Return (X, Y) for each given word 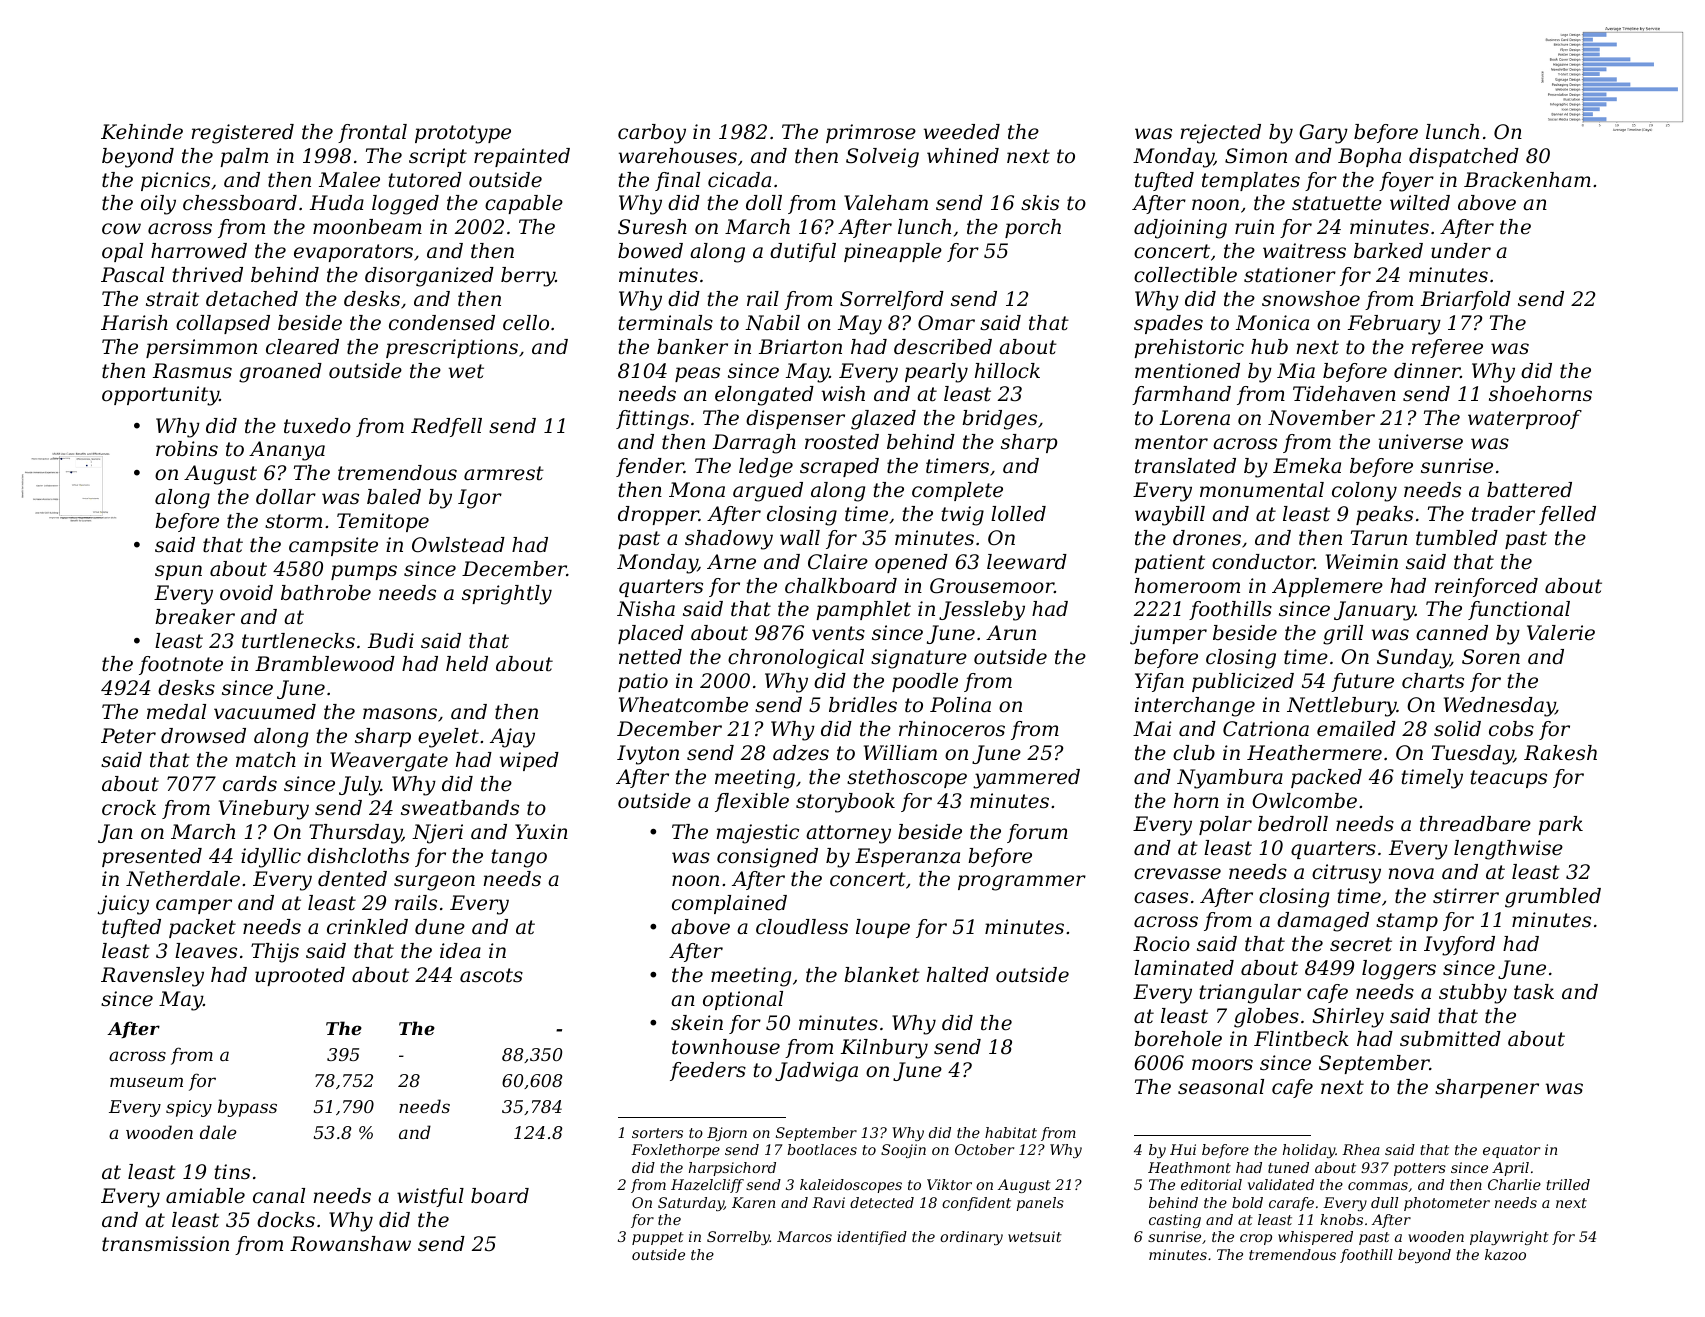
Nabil (772, 323)
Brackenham (1527, 180)
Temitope (383, 522)
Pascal (132, 275)
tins (232, 1172)
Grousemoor (992, 586)
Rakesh (1560, 753)
